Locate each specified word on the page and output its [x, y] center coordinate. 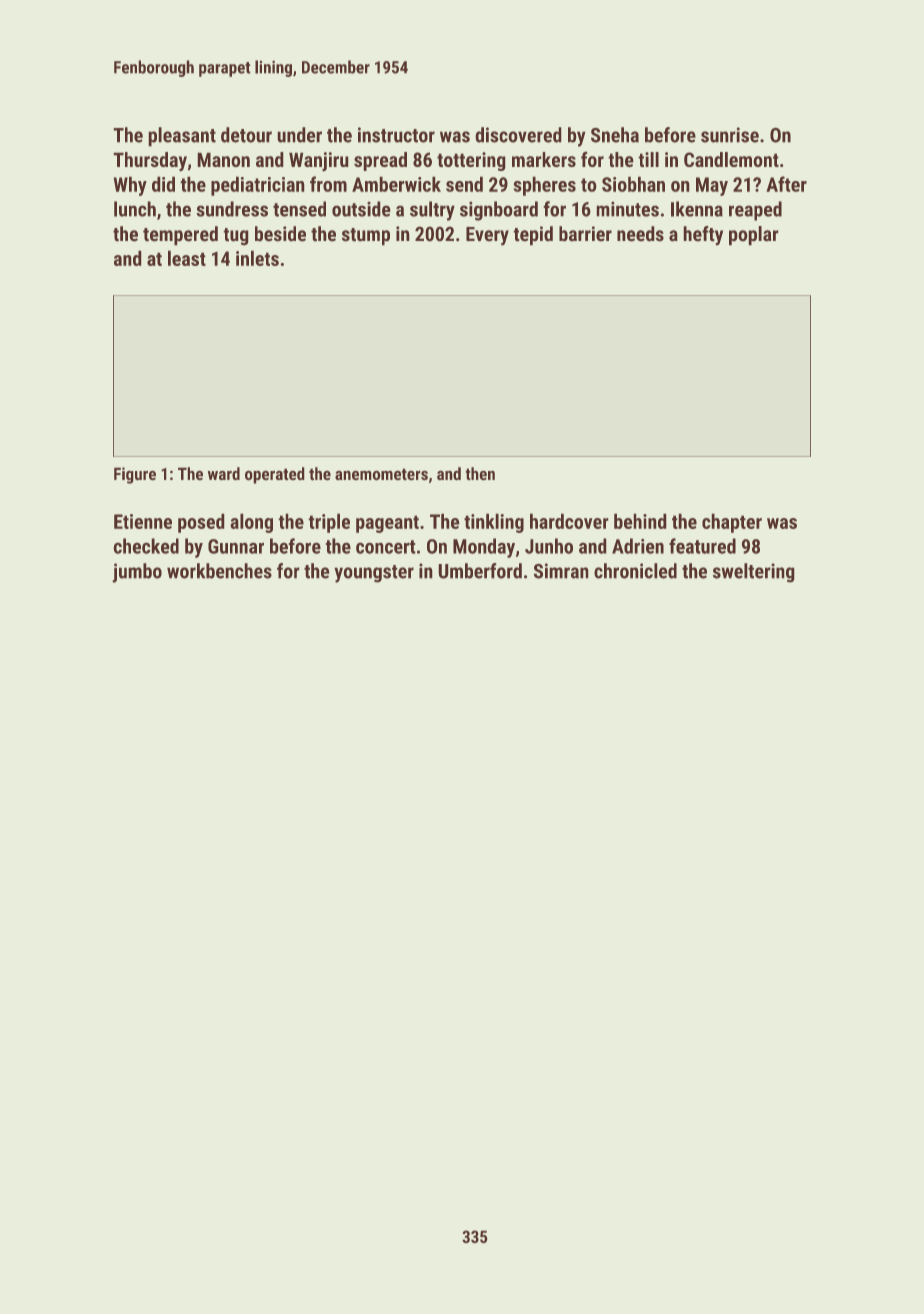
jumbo [137, 573]
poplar [754, 236]
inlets [257, 258]
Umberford [480, 571]
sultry [432, 211]
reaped [755, 211]
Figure [135, 475]
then [480, 474]
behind [640, 521]
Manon [223, 159]
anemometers [381, 474]
